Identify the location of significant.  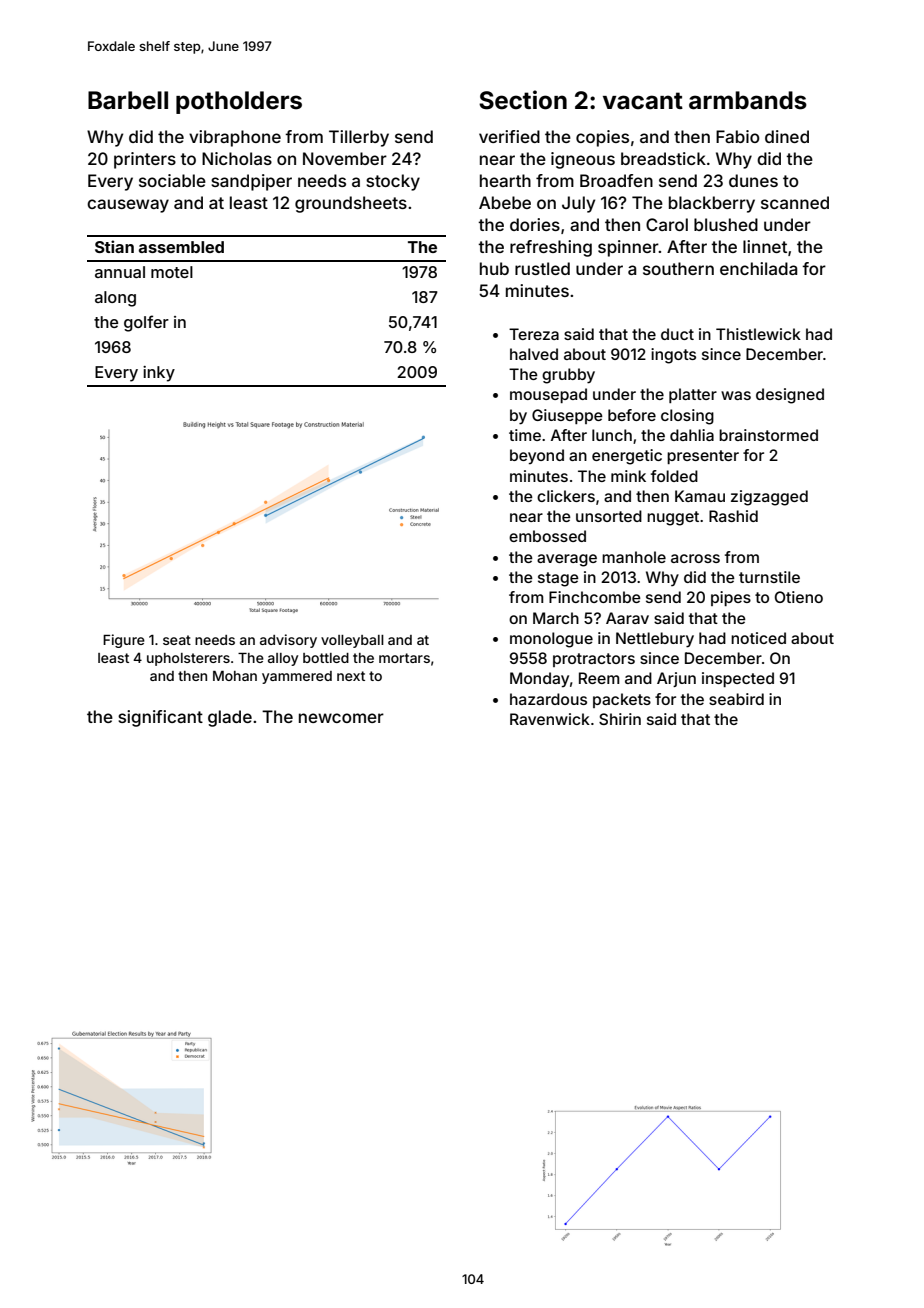
(160, 718).
